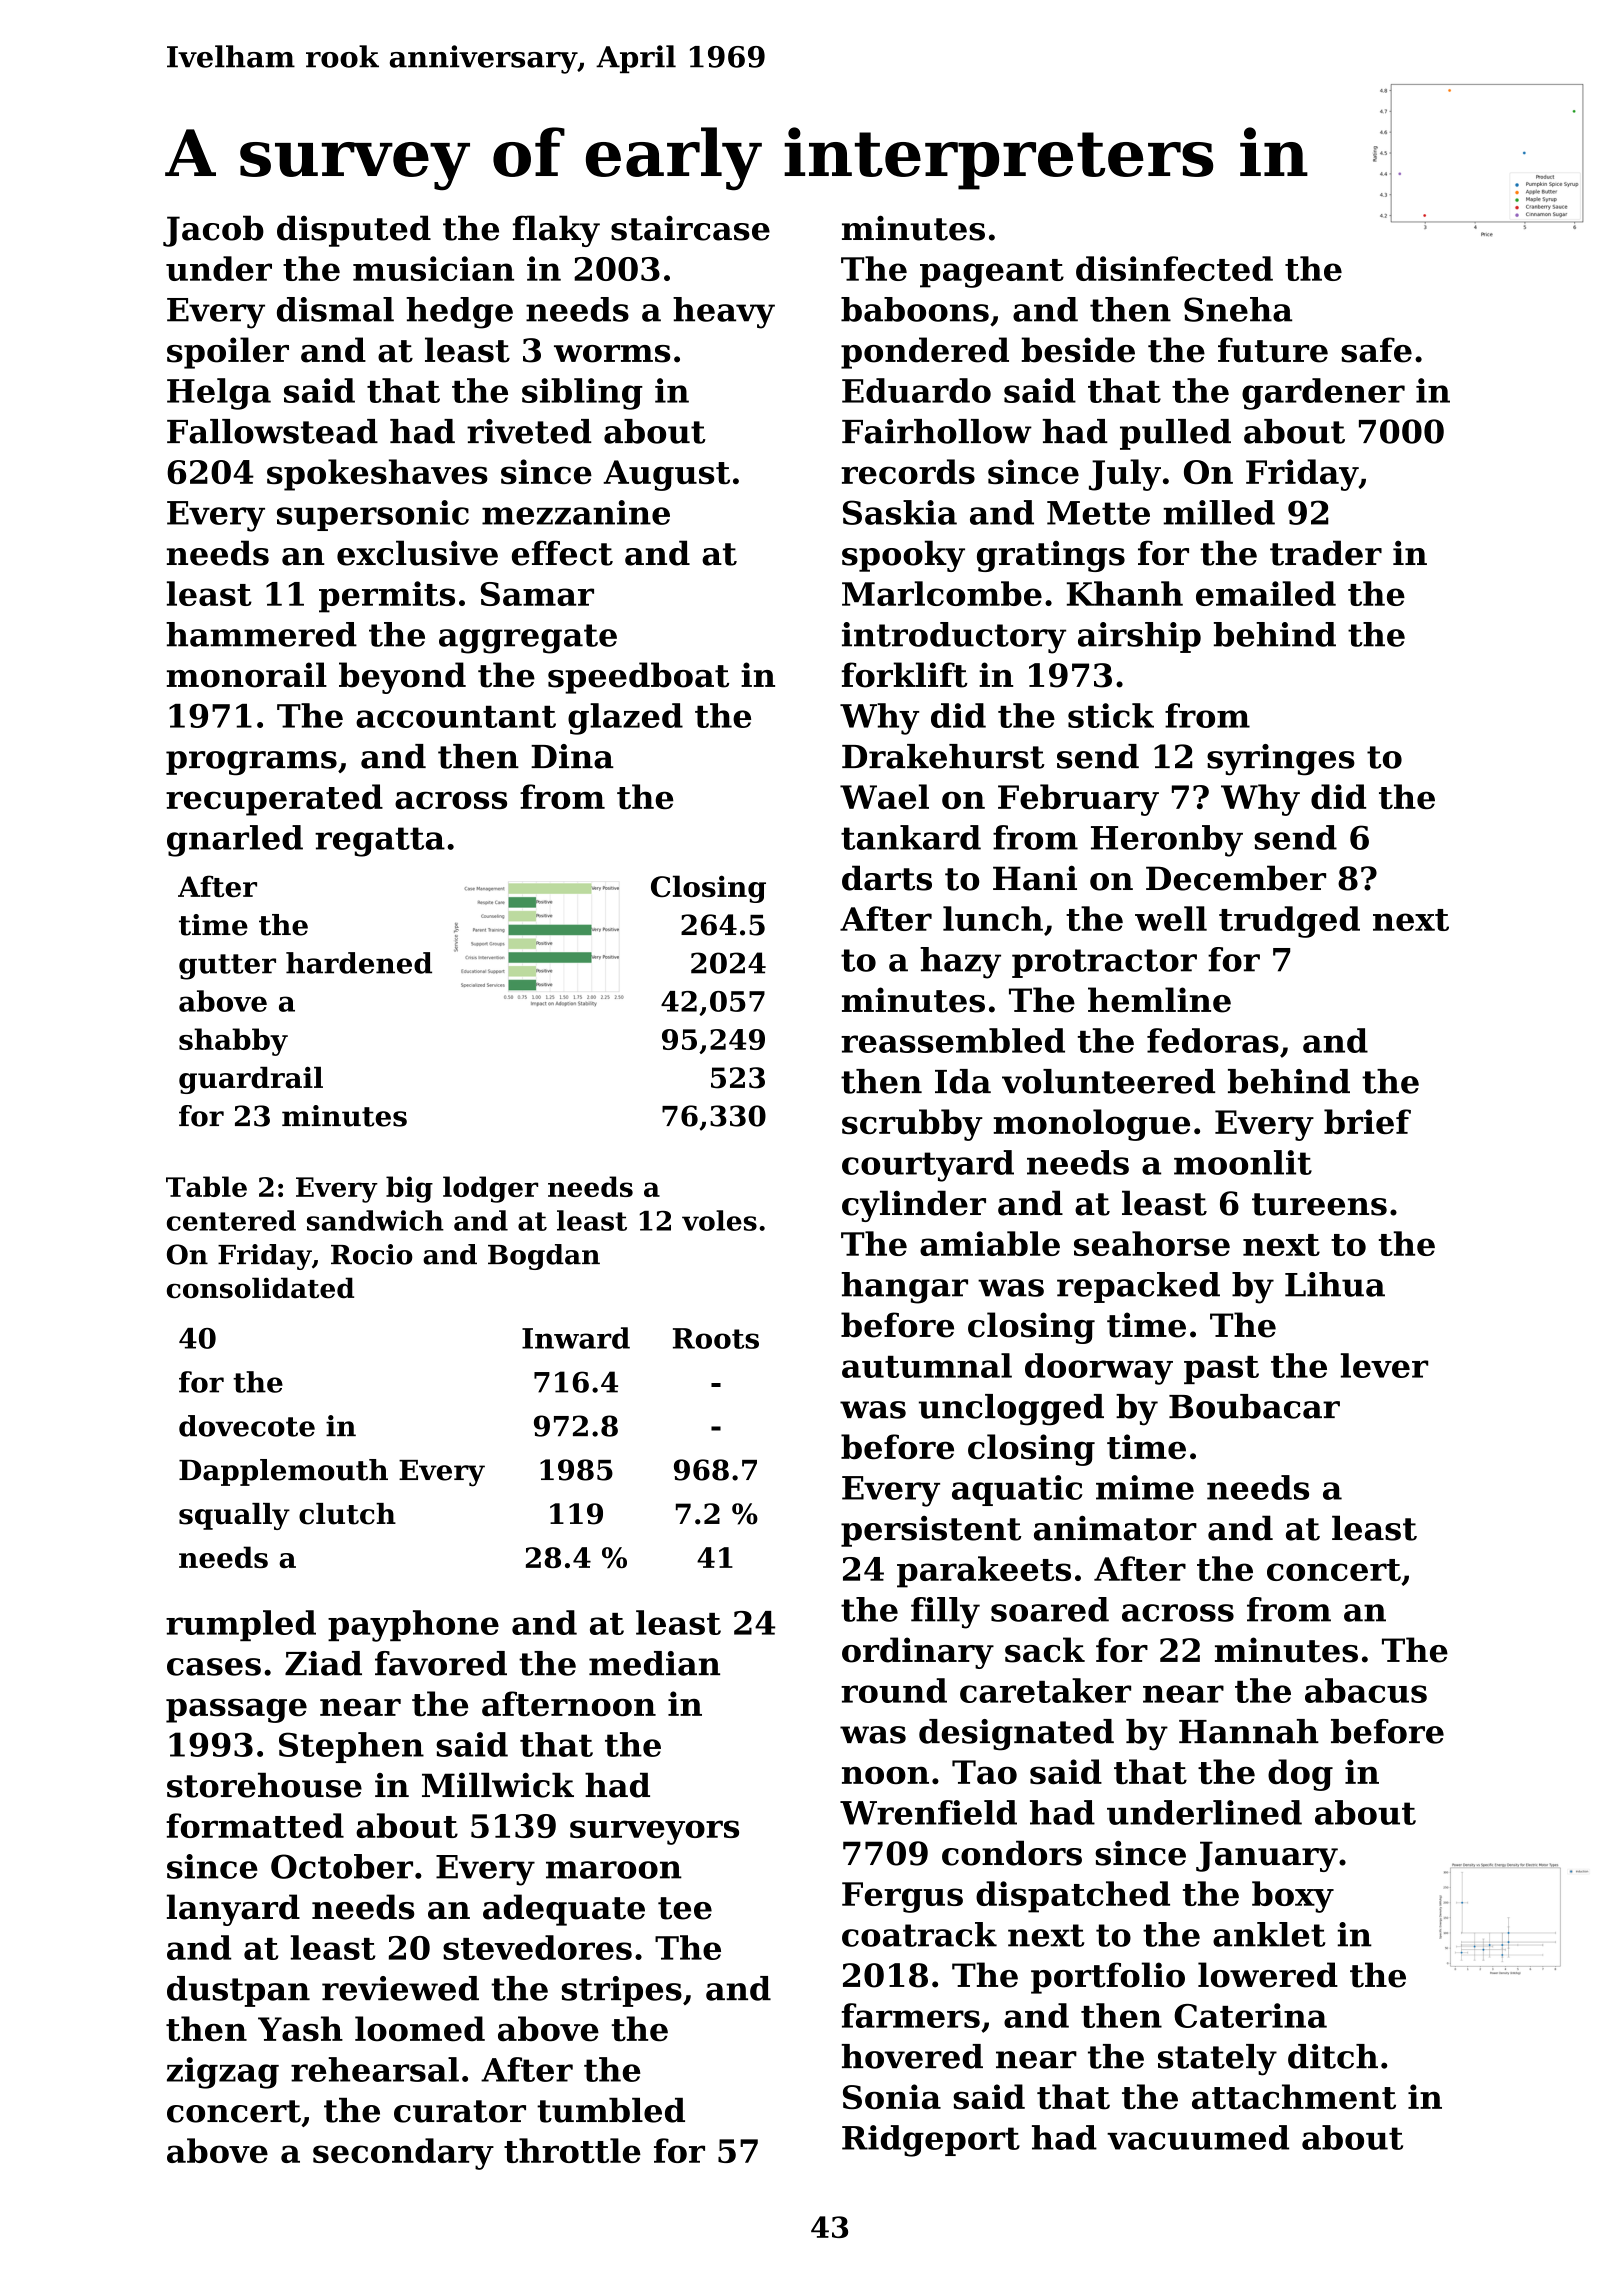  What do you see at coordinates (1366, 1690) in the image?
I see `abacus` at bounding box center [1366, 1690].
